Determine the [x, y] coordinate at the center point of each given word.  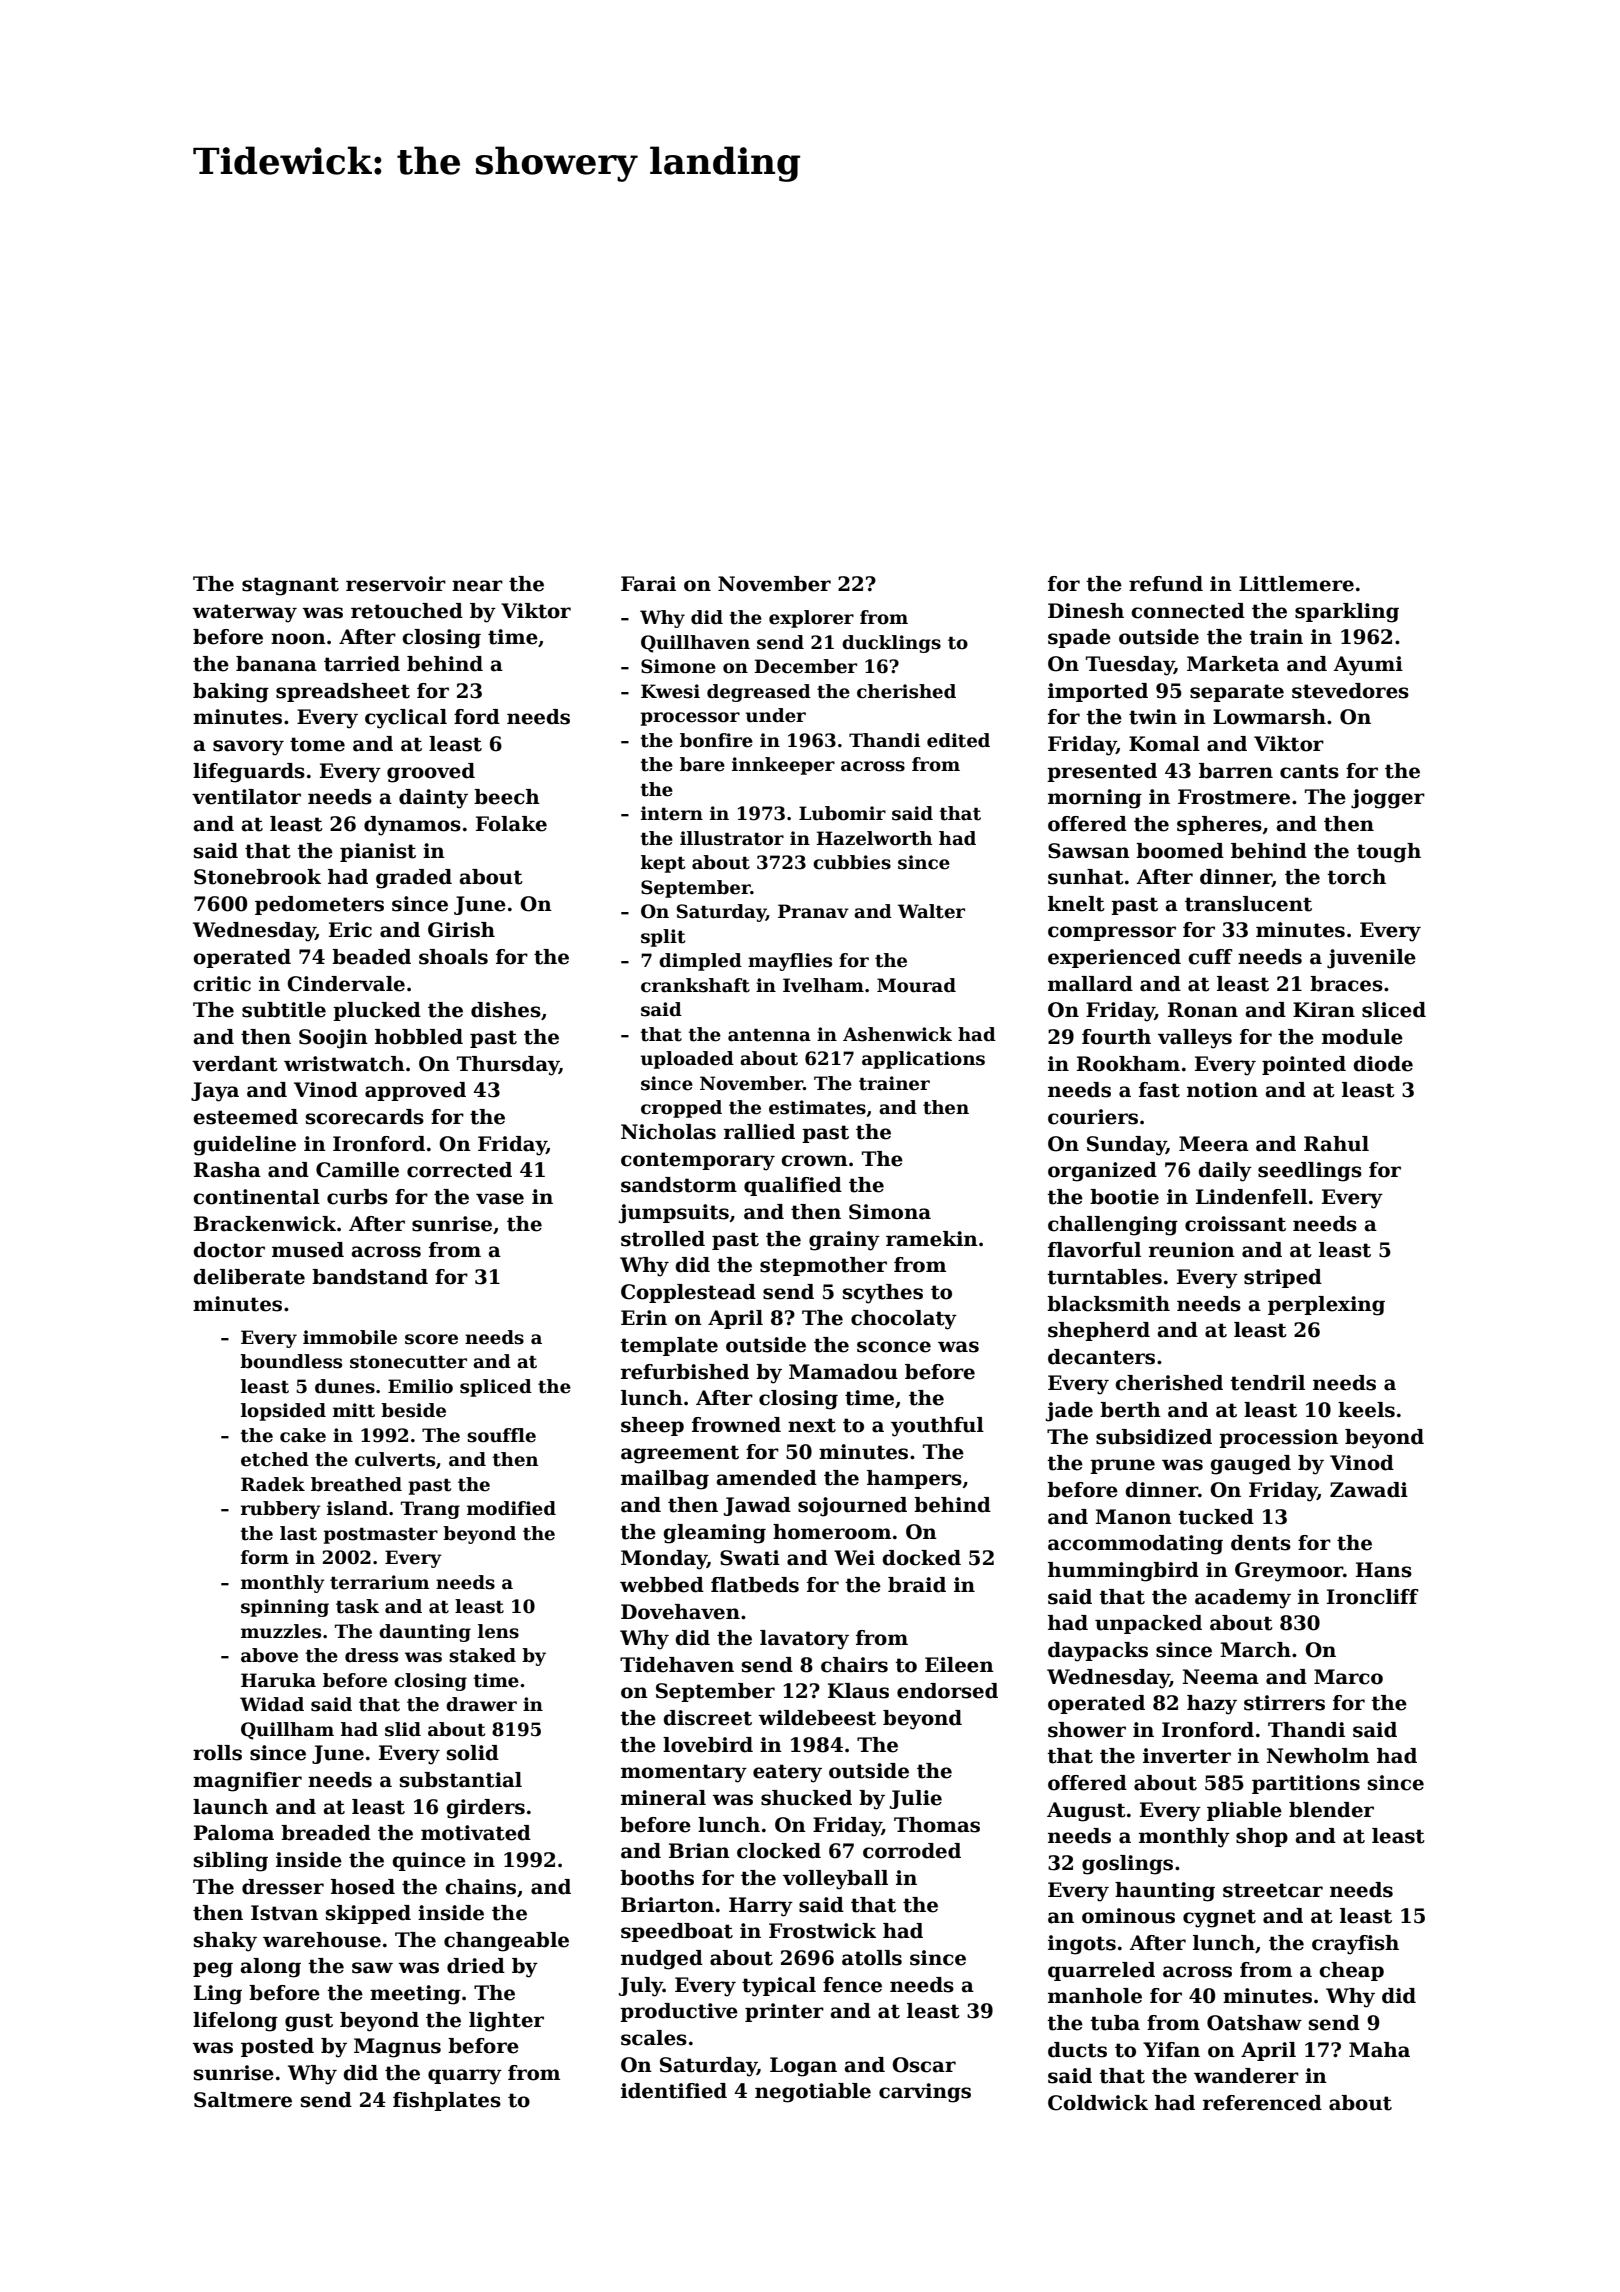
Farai [648, 584]
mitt [354, 1410]
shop [1262, 1837]
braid [917, 1585]
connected [1188, 611]
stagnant [290, 586]
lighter [506, 2022]
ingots [1082, 1945]
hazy [1212, 1705]
